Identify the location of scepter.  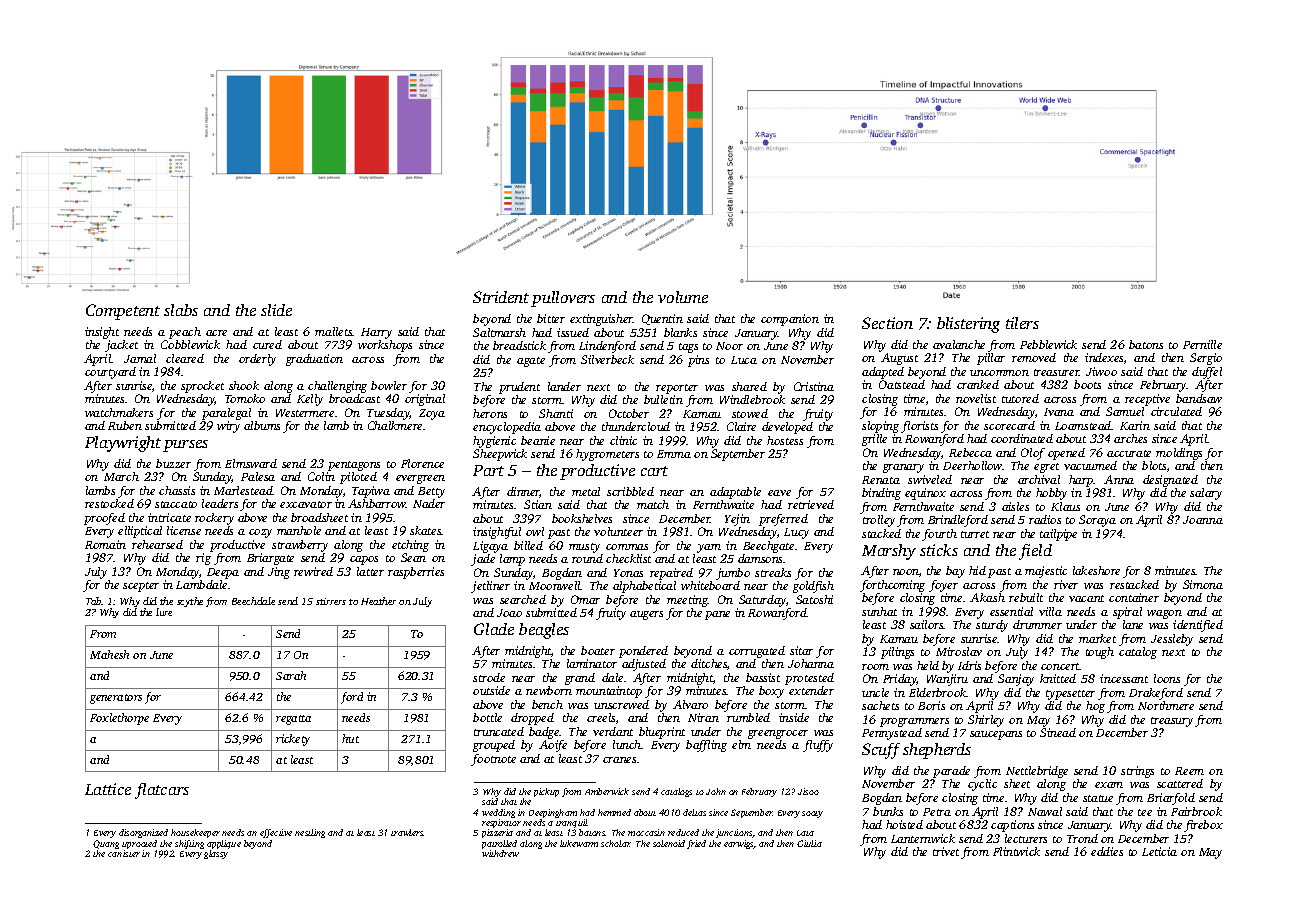
(141, 587).
